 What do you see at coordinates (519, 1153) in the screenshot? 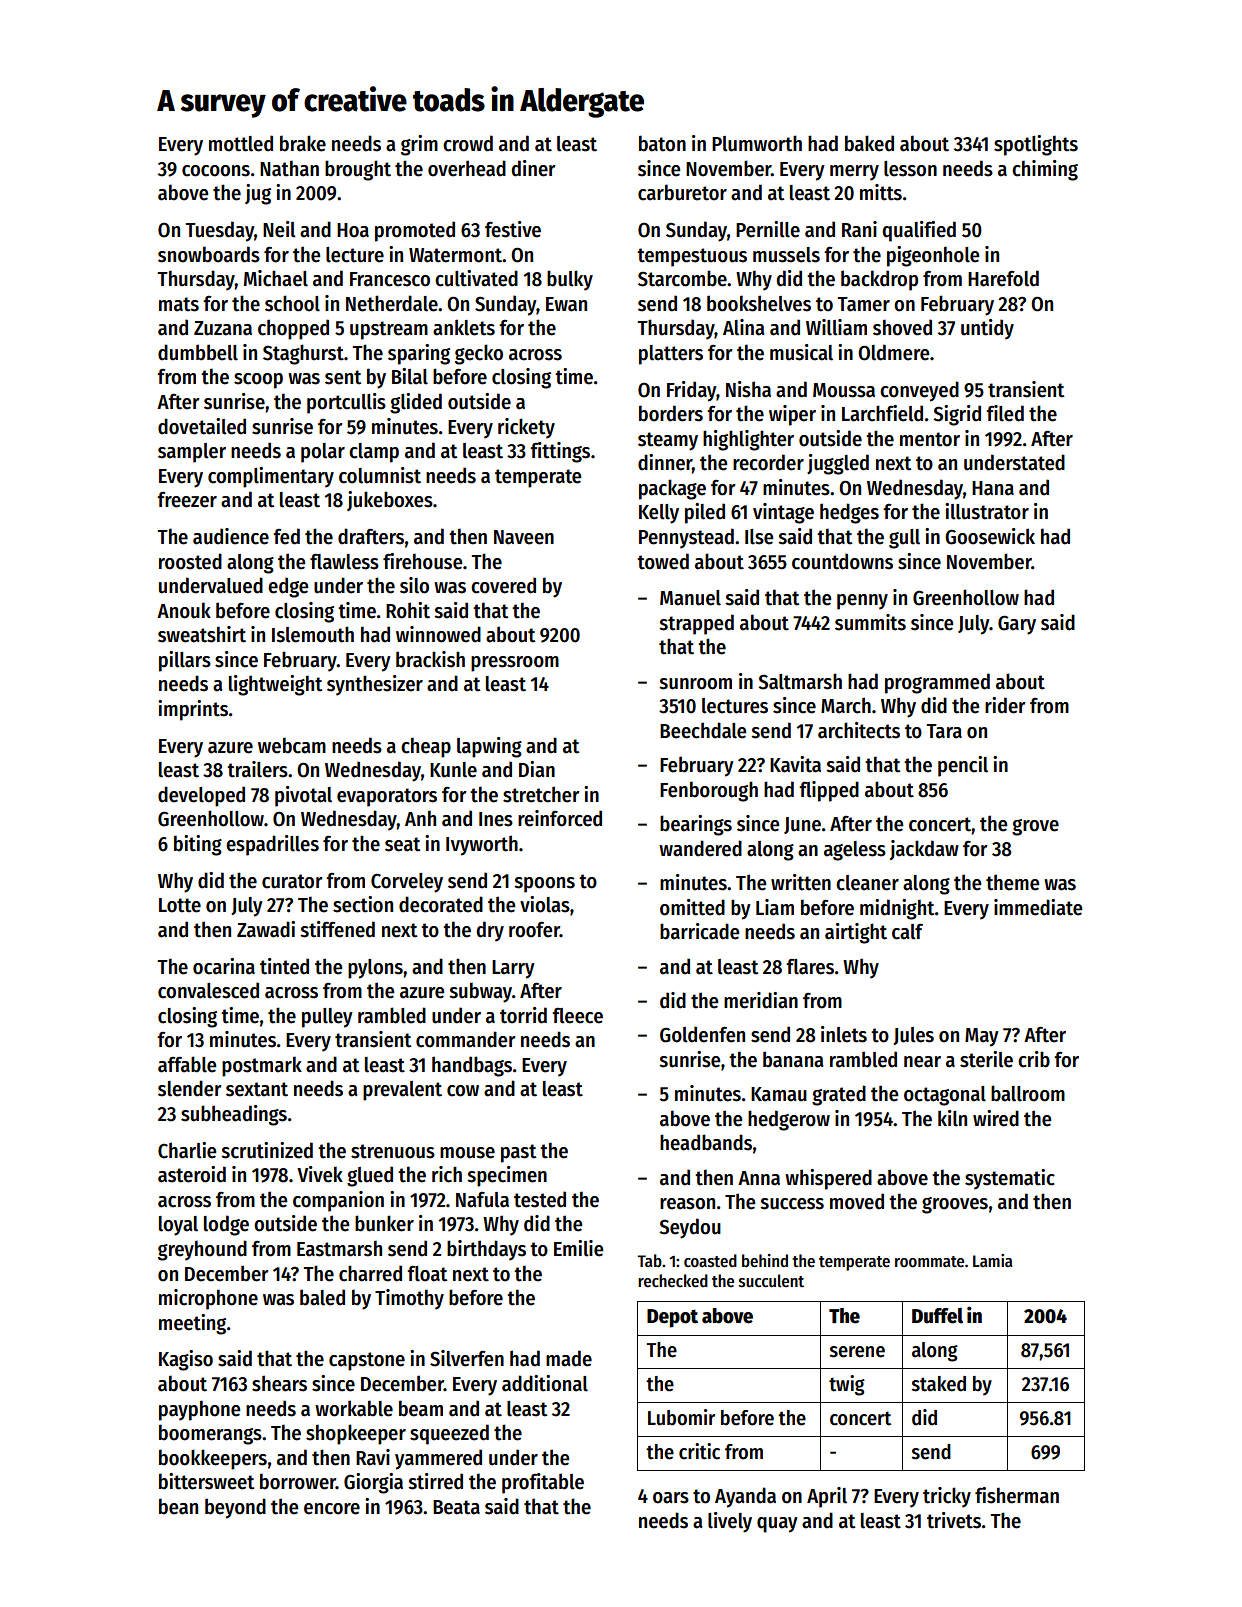
I see `past` at bounding box center [519, 1153].
